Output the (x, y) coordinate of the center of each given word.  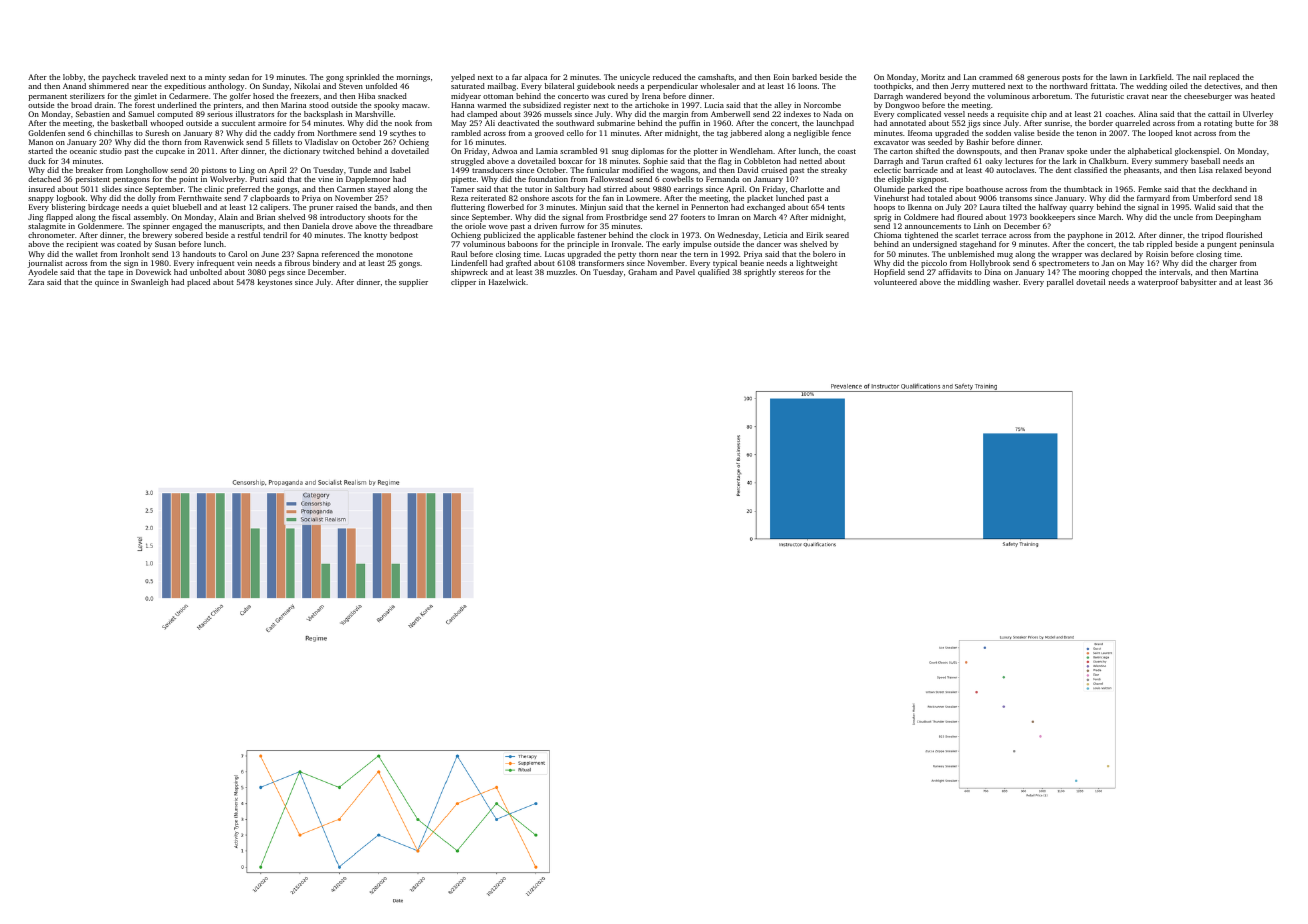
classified (1090, 170)
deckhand (1229, 189)
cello (575, 133)
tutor (534, 189)
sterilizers (87, 96)
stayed (379, 190)
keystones (275, 283)
